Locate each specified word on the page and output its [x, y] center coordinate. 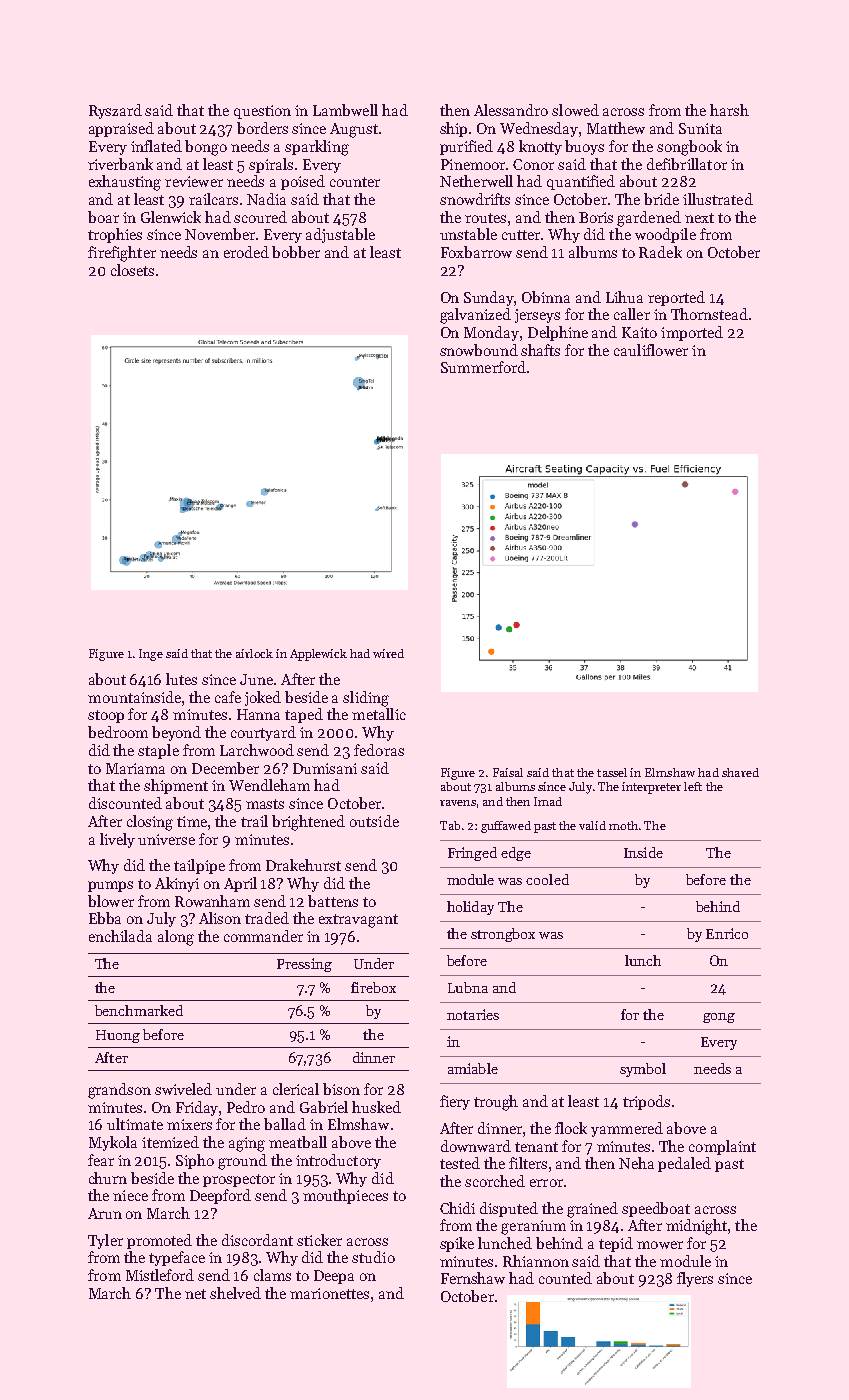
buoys [584, 147]
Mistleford [160, 1275]
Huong [118, 1036]
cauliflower [651, 350]
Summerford [483, 367]
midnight [696, 1227]
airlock [254, 653]
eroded [246, 252]
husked [376, 1107]
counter [355, 182]
